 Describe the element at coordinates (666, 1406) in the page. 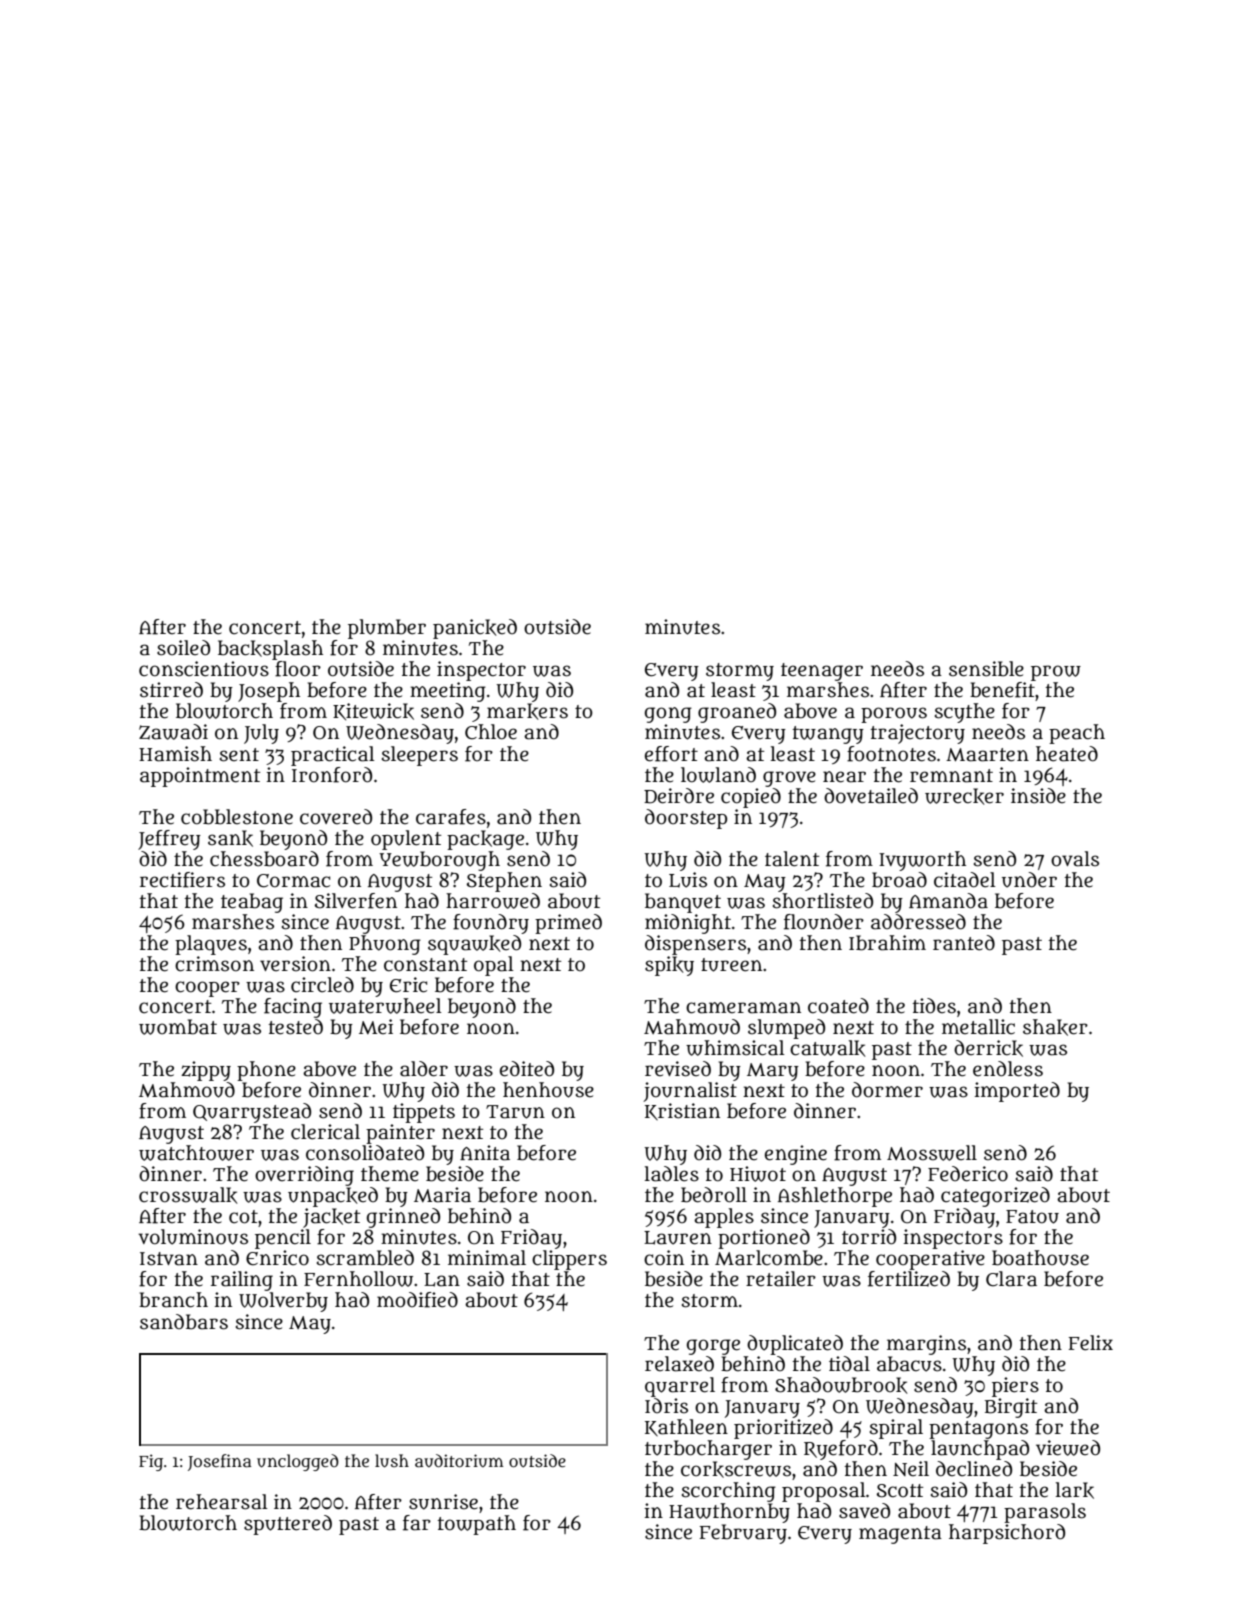

I see `Idris` at that location.
